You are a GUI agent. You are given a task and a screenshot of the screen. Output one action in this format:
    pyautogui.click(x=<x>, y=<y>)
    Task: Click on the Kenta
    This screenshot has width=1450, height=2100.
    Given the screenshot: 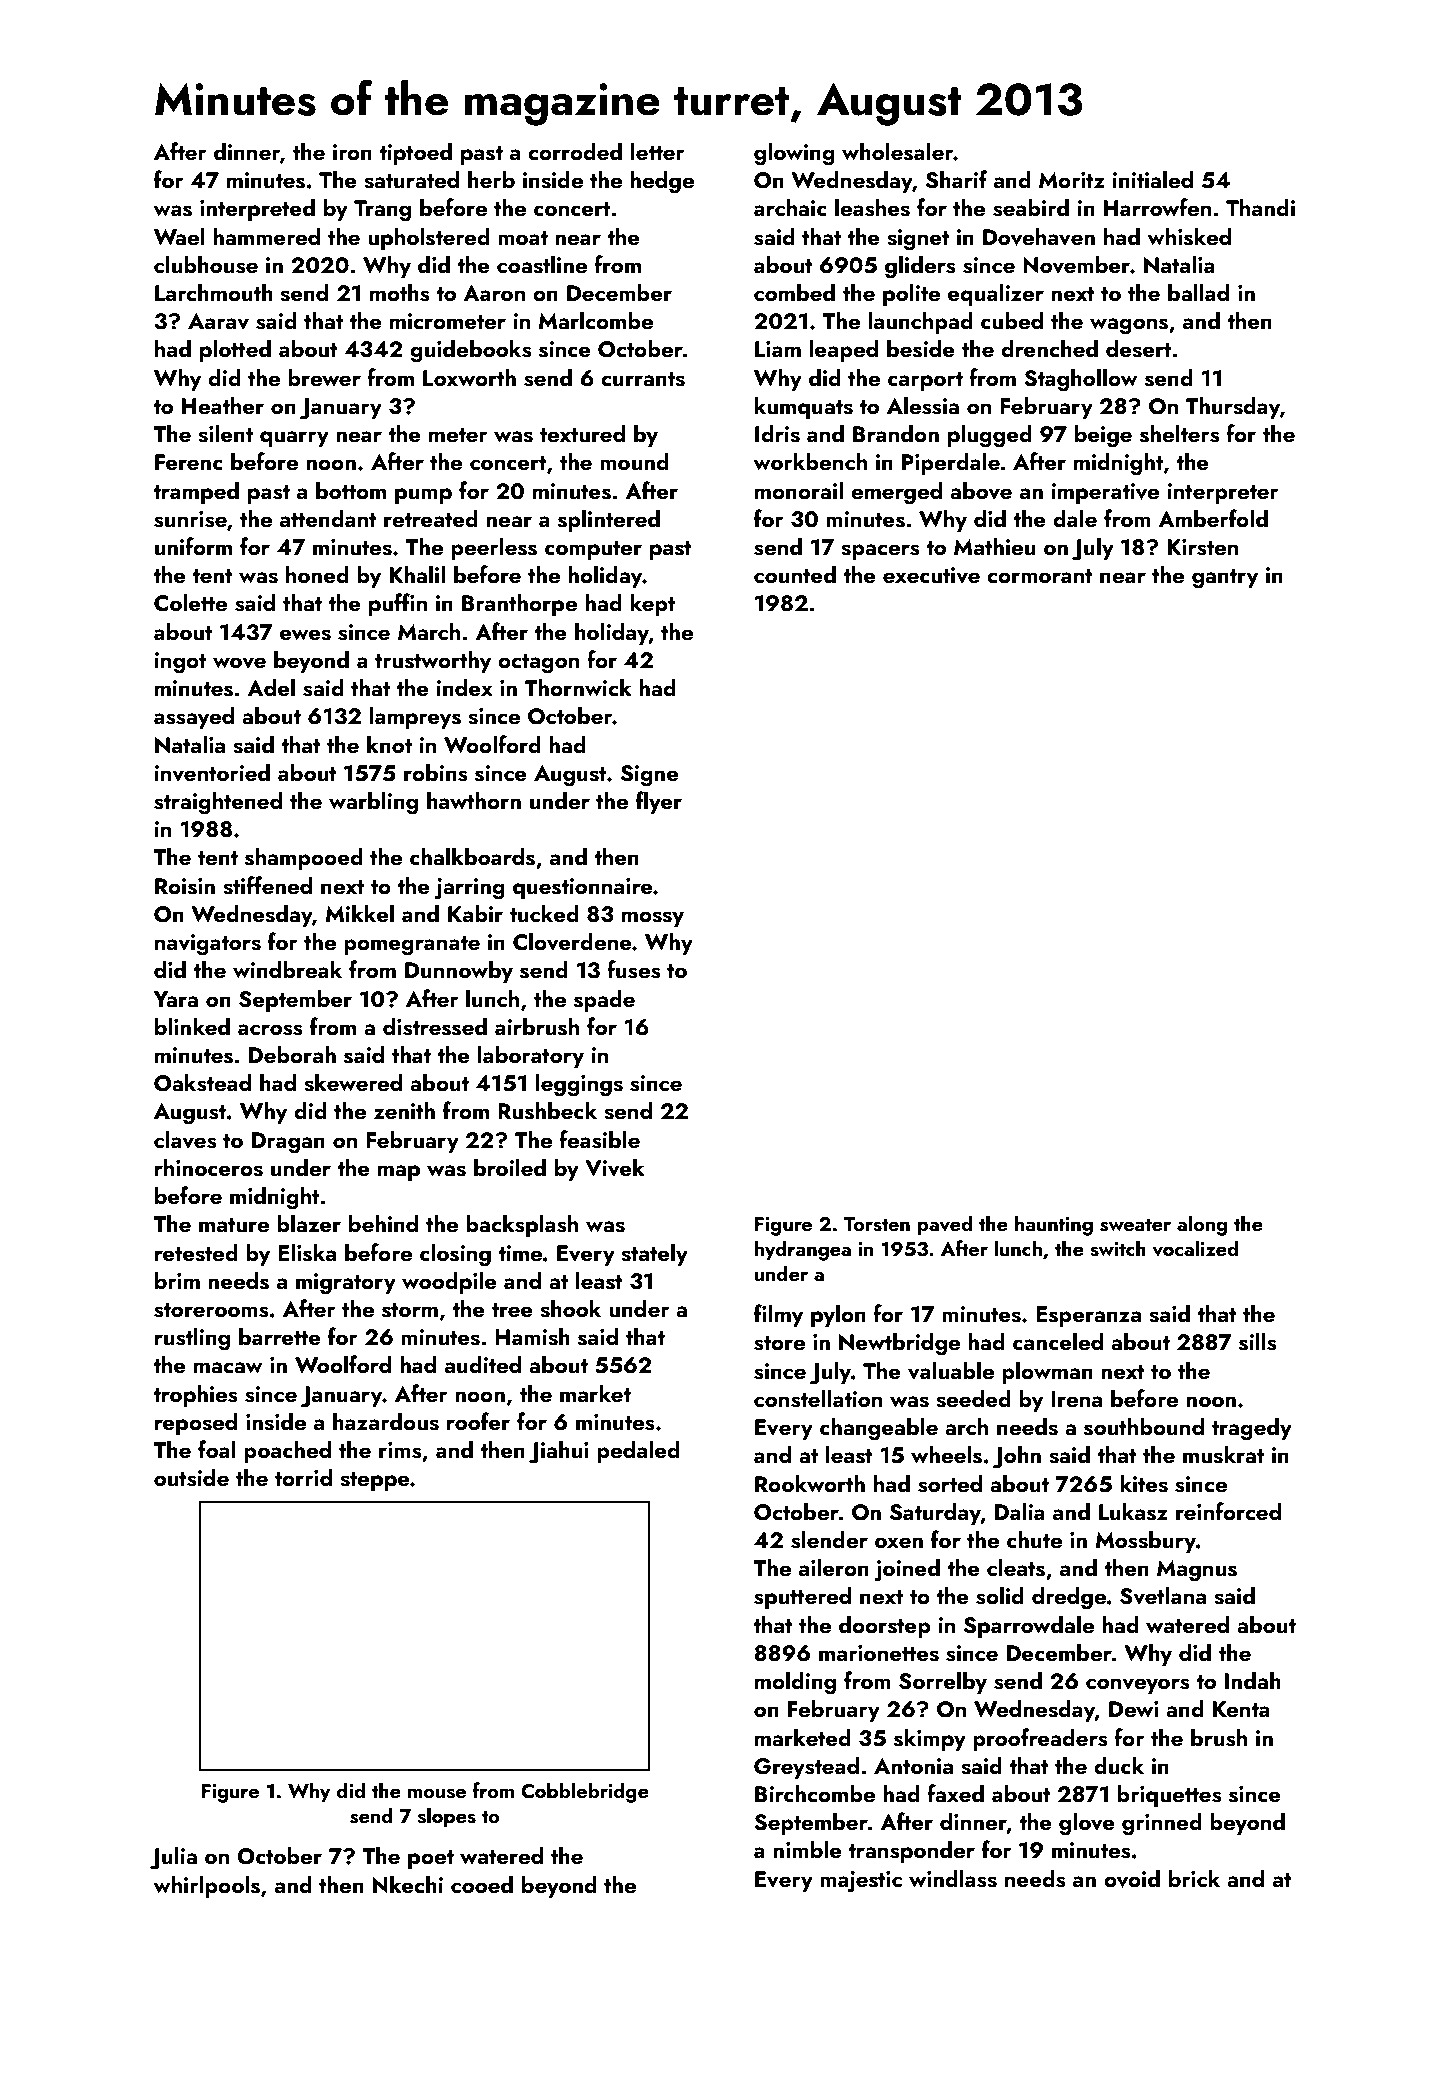 What is the action you would take?
    pyautogui.click(x=1241, y=1709)
